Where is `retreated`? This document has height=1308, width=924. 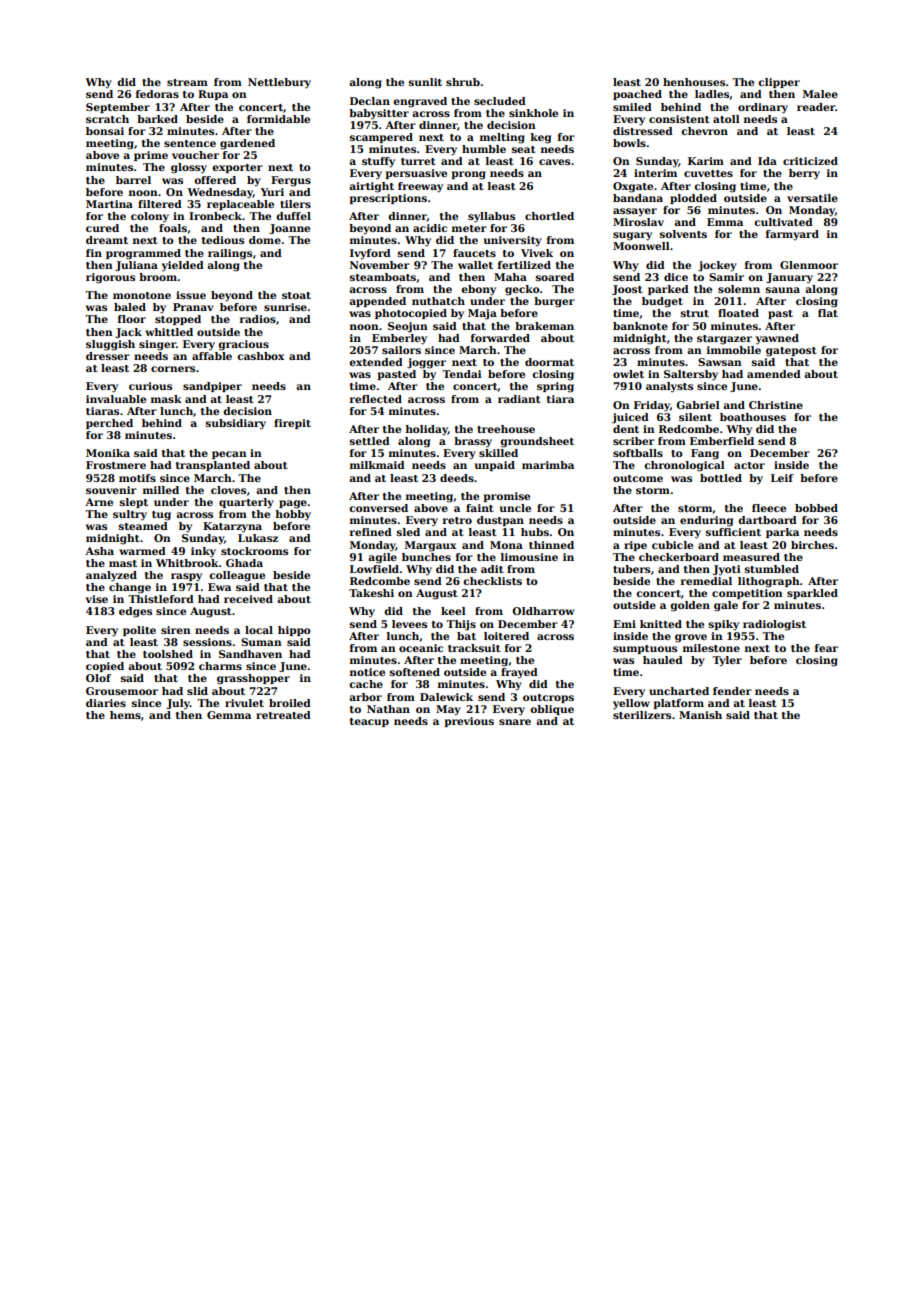
retreated is located at coordinates (283, 715).
